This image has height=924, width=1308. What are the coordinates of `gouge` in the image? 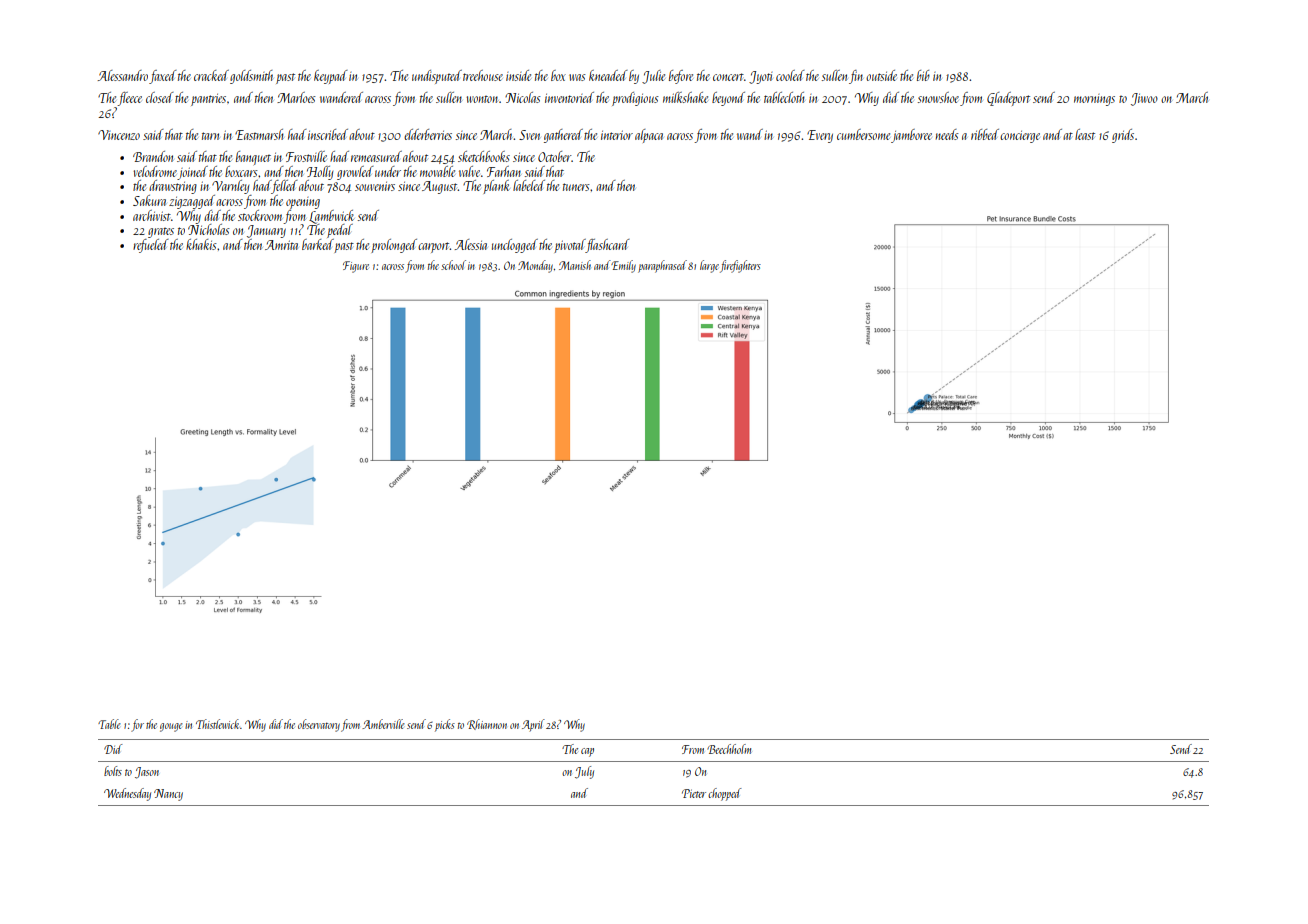 It's located at (171, 727).
